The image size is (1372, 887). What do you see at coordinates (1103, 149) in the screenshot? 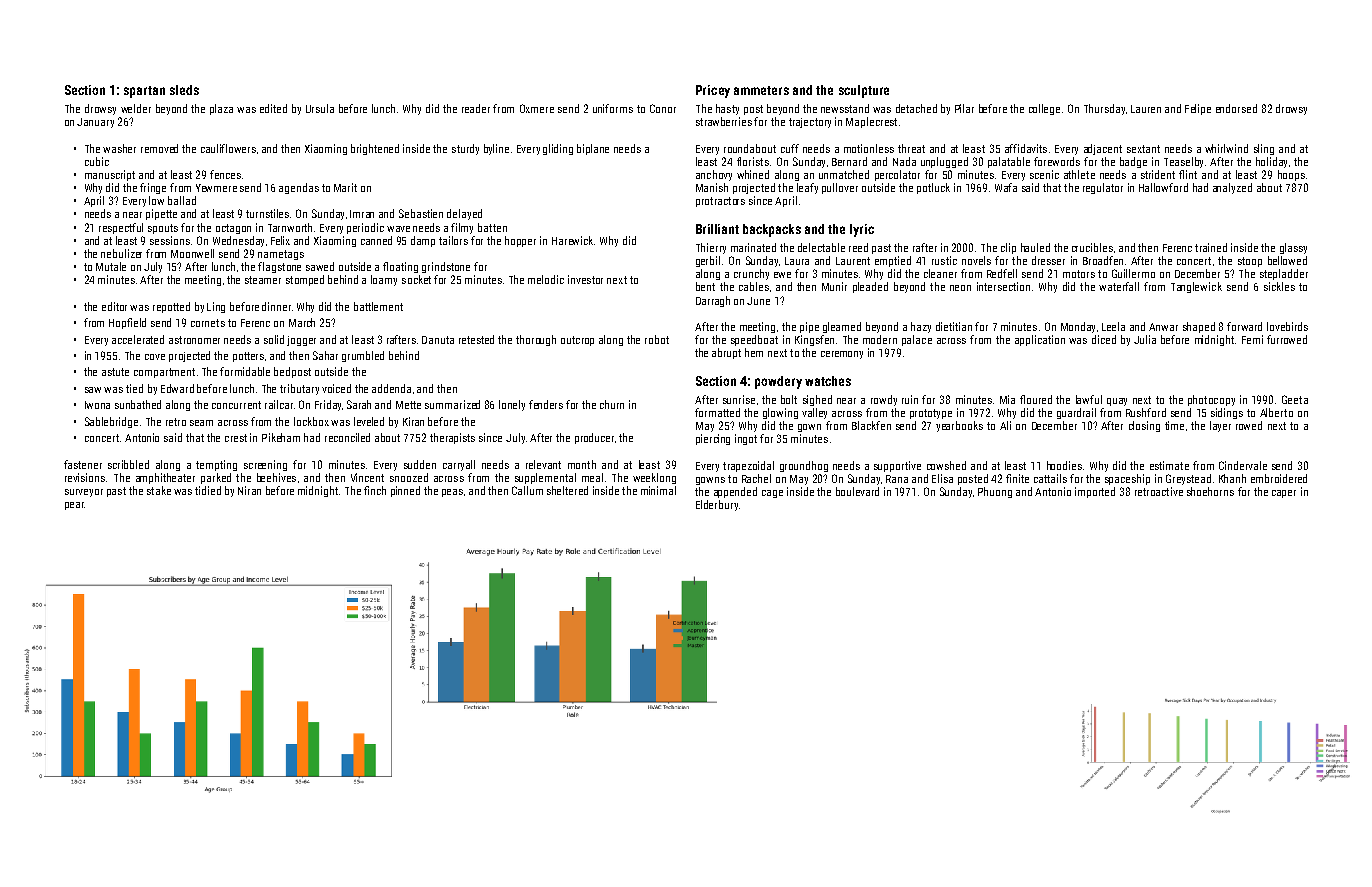
I see `adjacent` at bounding box center [1103, 149].
